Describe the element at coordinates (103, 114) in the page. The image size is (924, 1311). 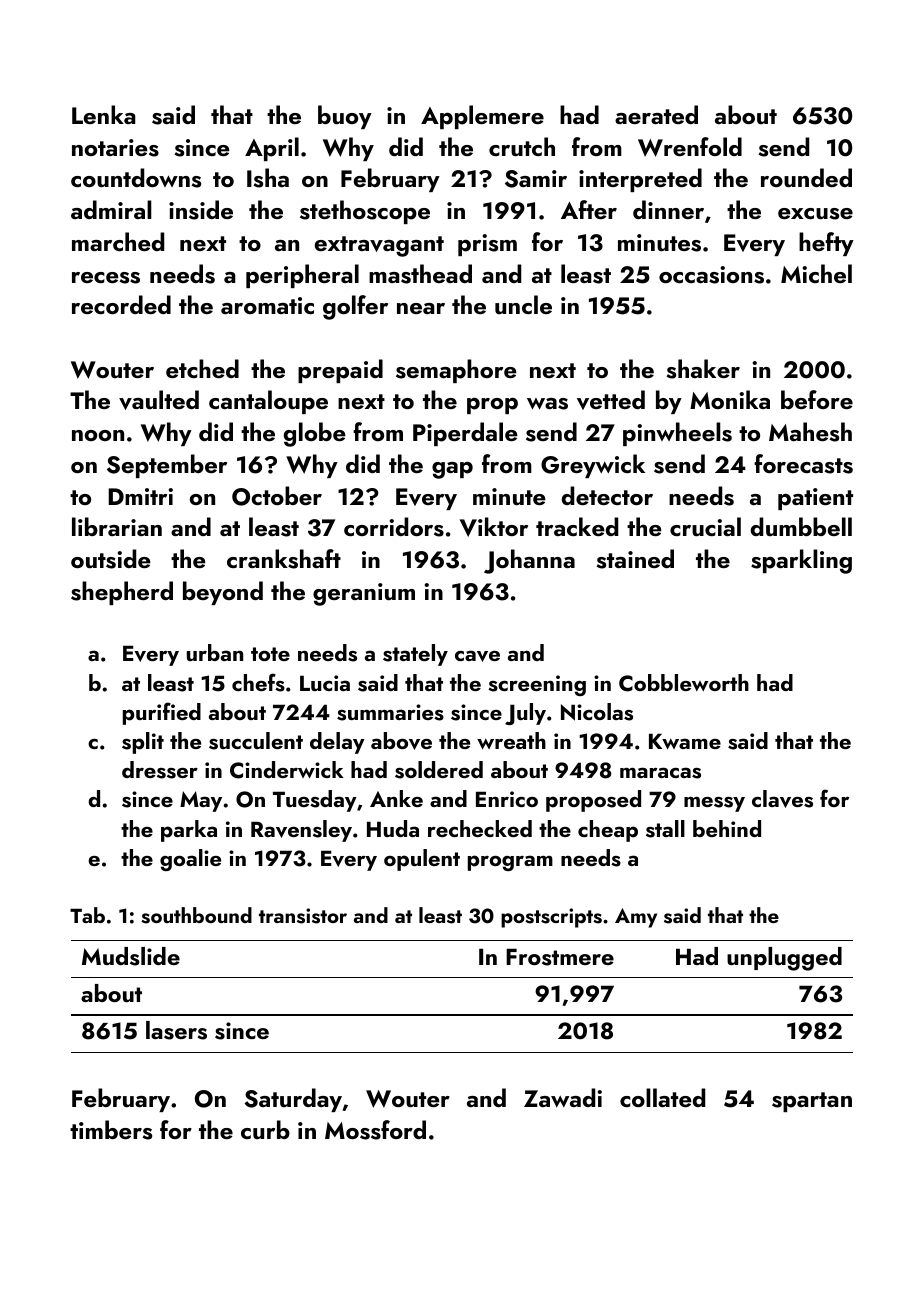
I see `Lenka` at that location.
